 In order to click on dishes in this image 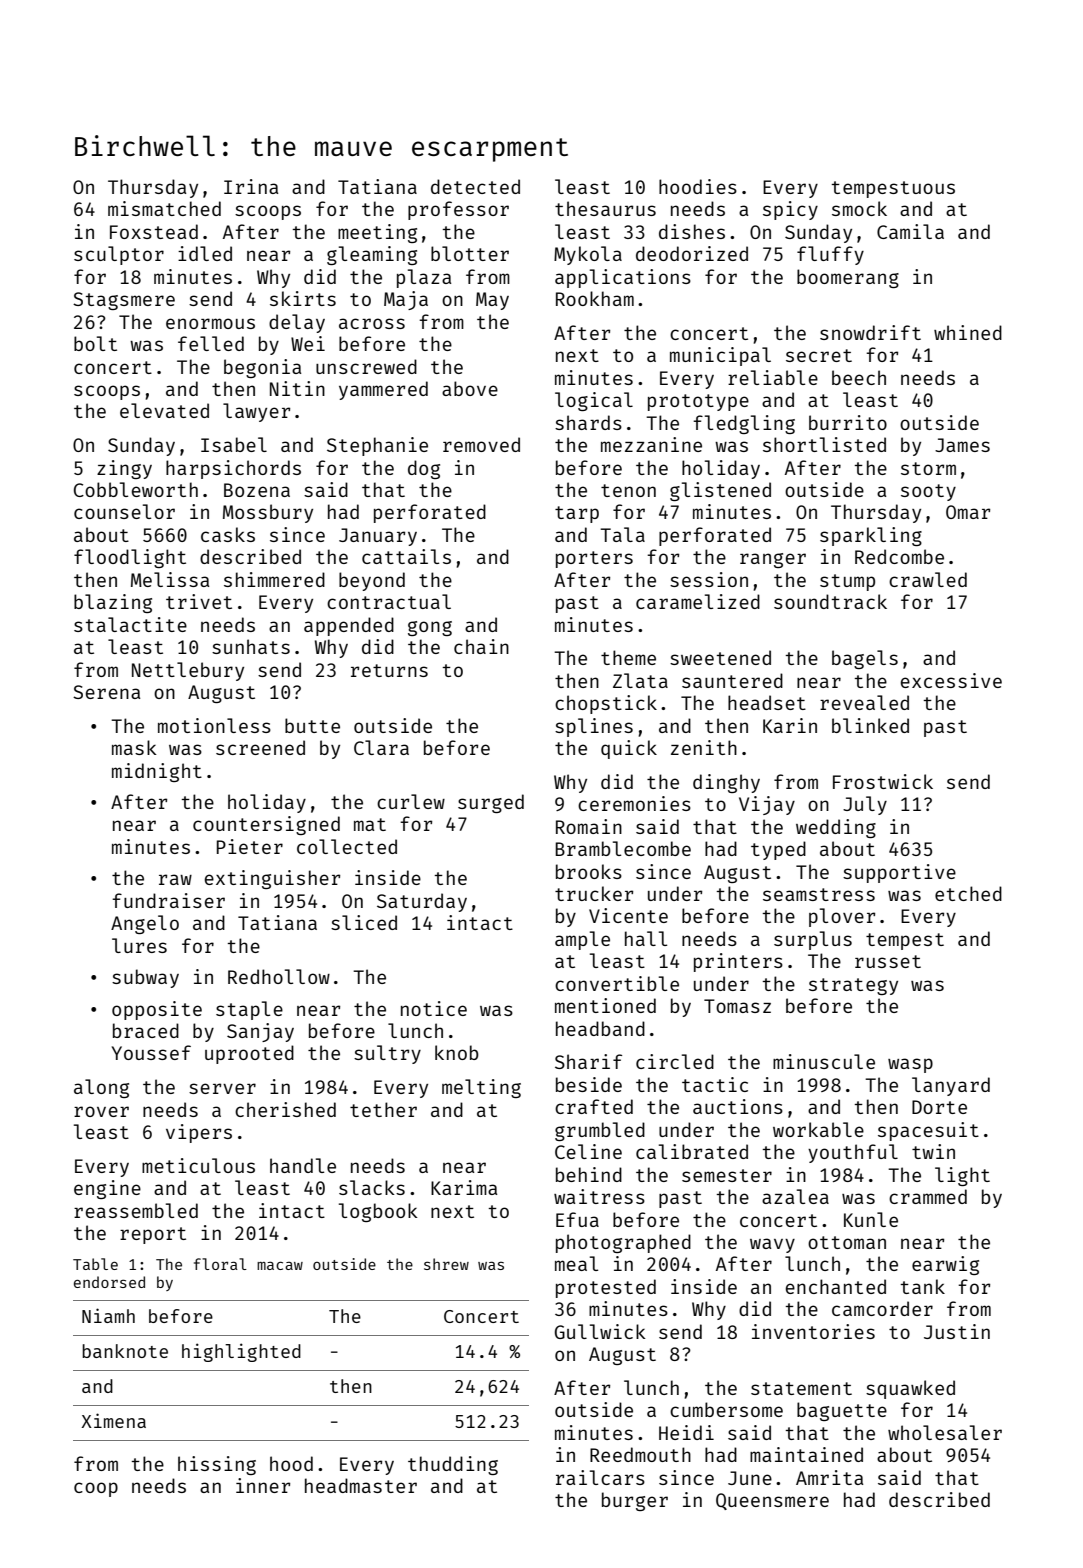, I will do `click(692, 231)`.
